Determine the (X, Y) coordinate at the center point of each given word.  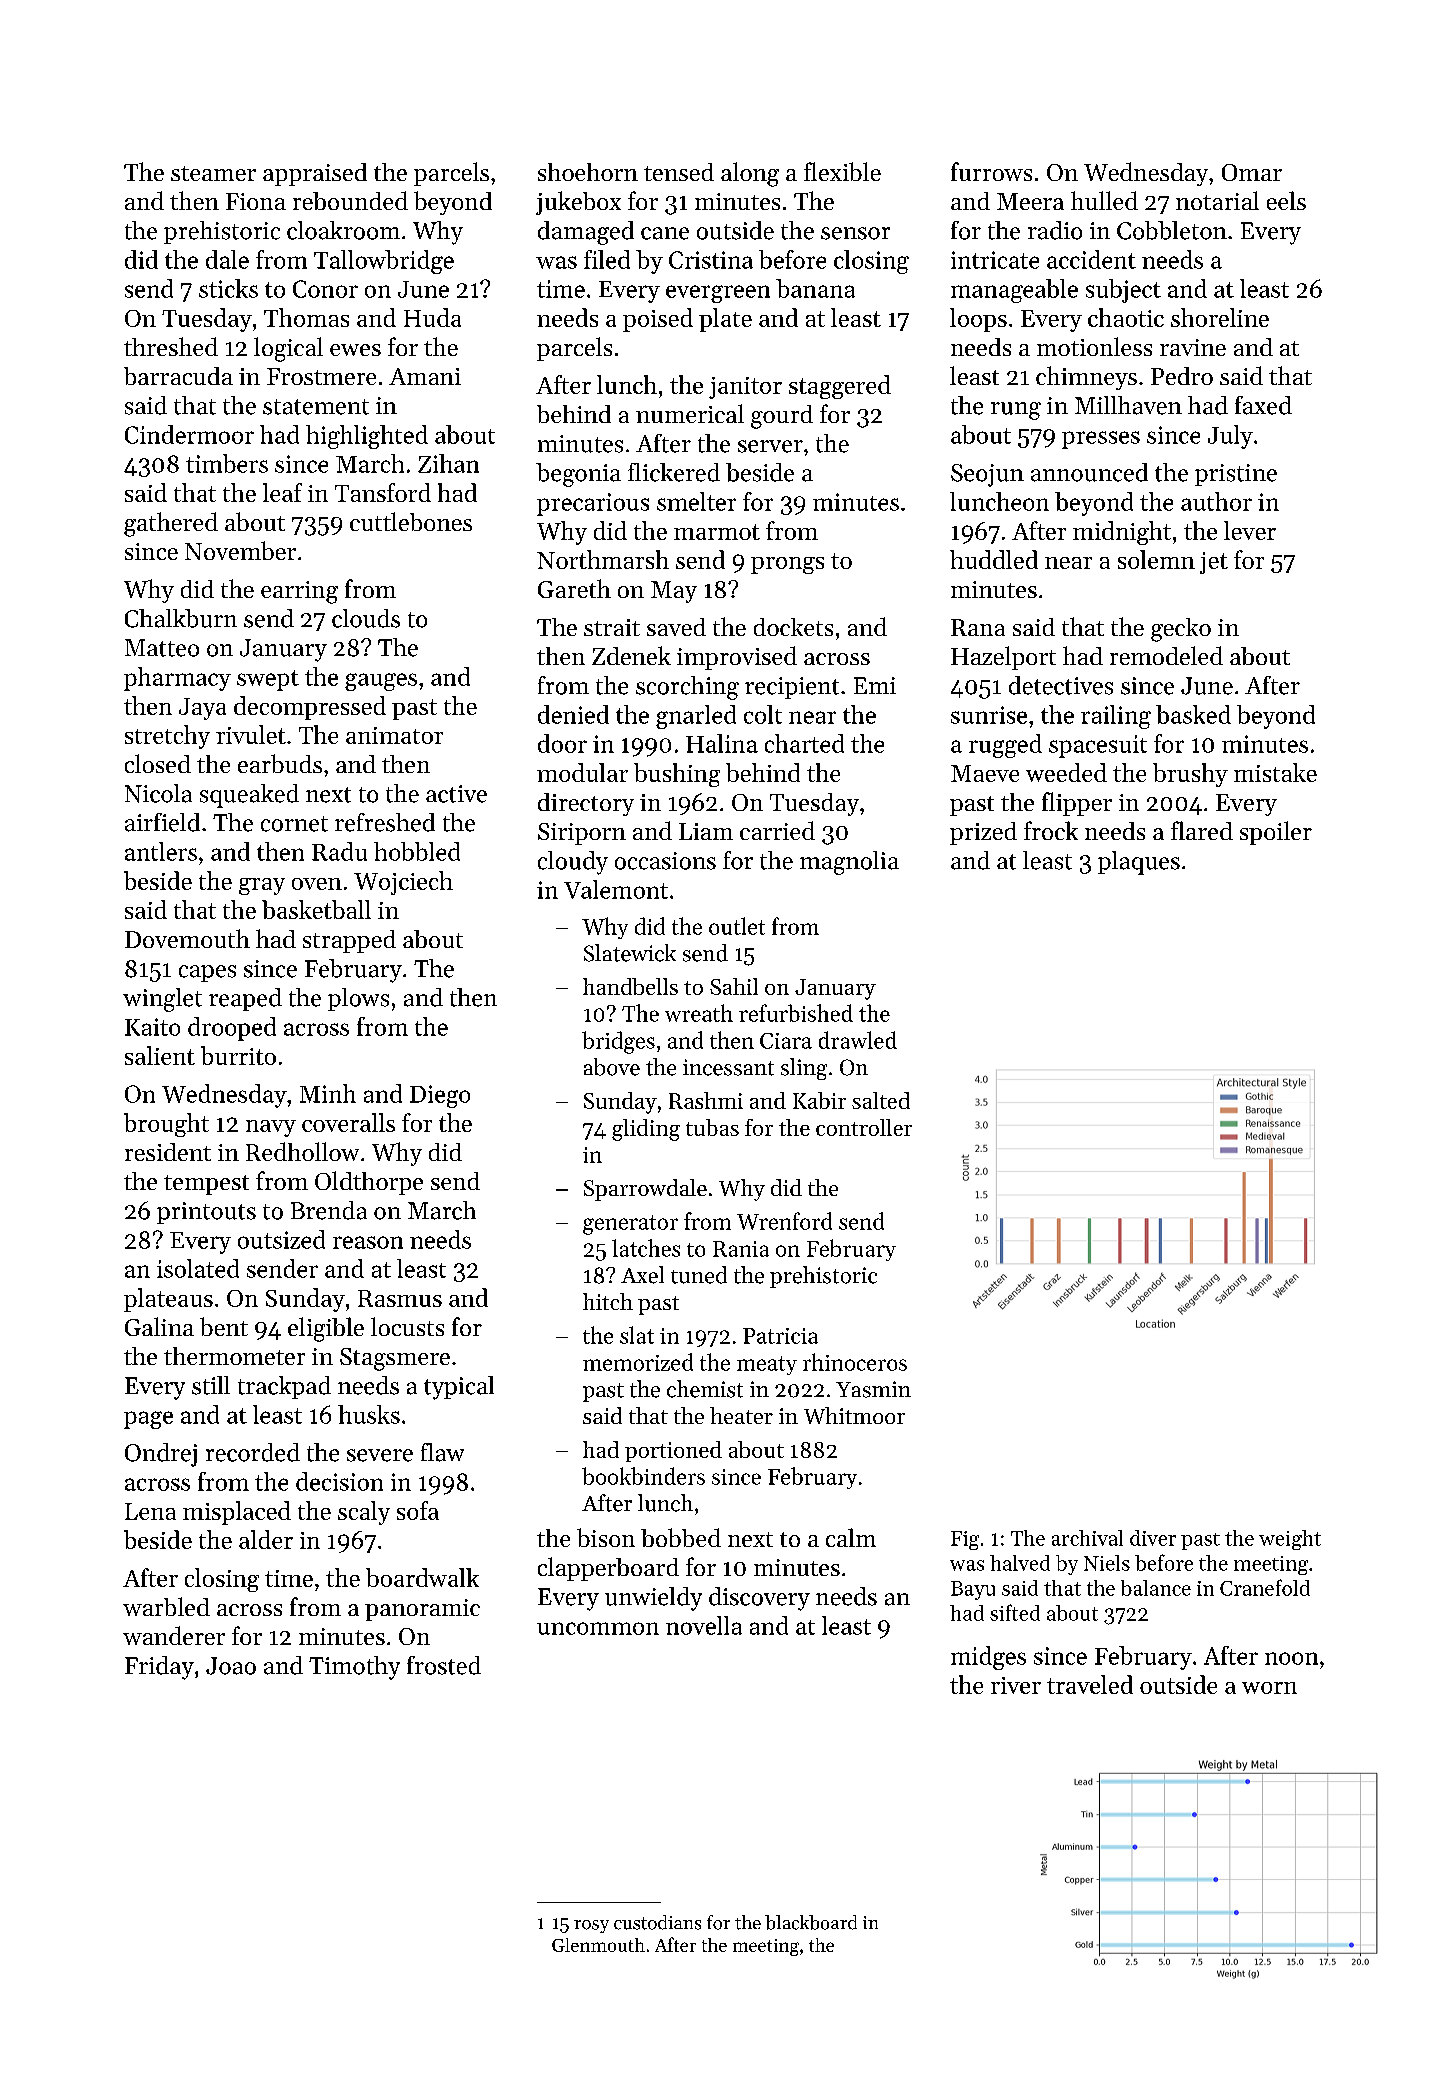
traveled (1090, 1684)
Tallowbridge (384, 262)
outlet (737, 926)
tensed (679, 172)
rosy (591, 1926)
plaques (1139, 863)
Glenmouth (598, 1945)
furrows (991, 171)
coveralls (348, 1122)
